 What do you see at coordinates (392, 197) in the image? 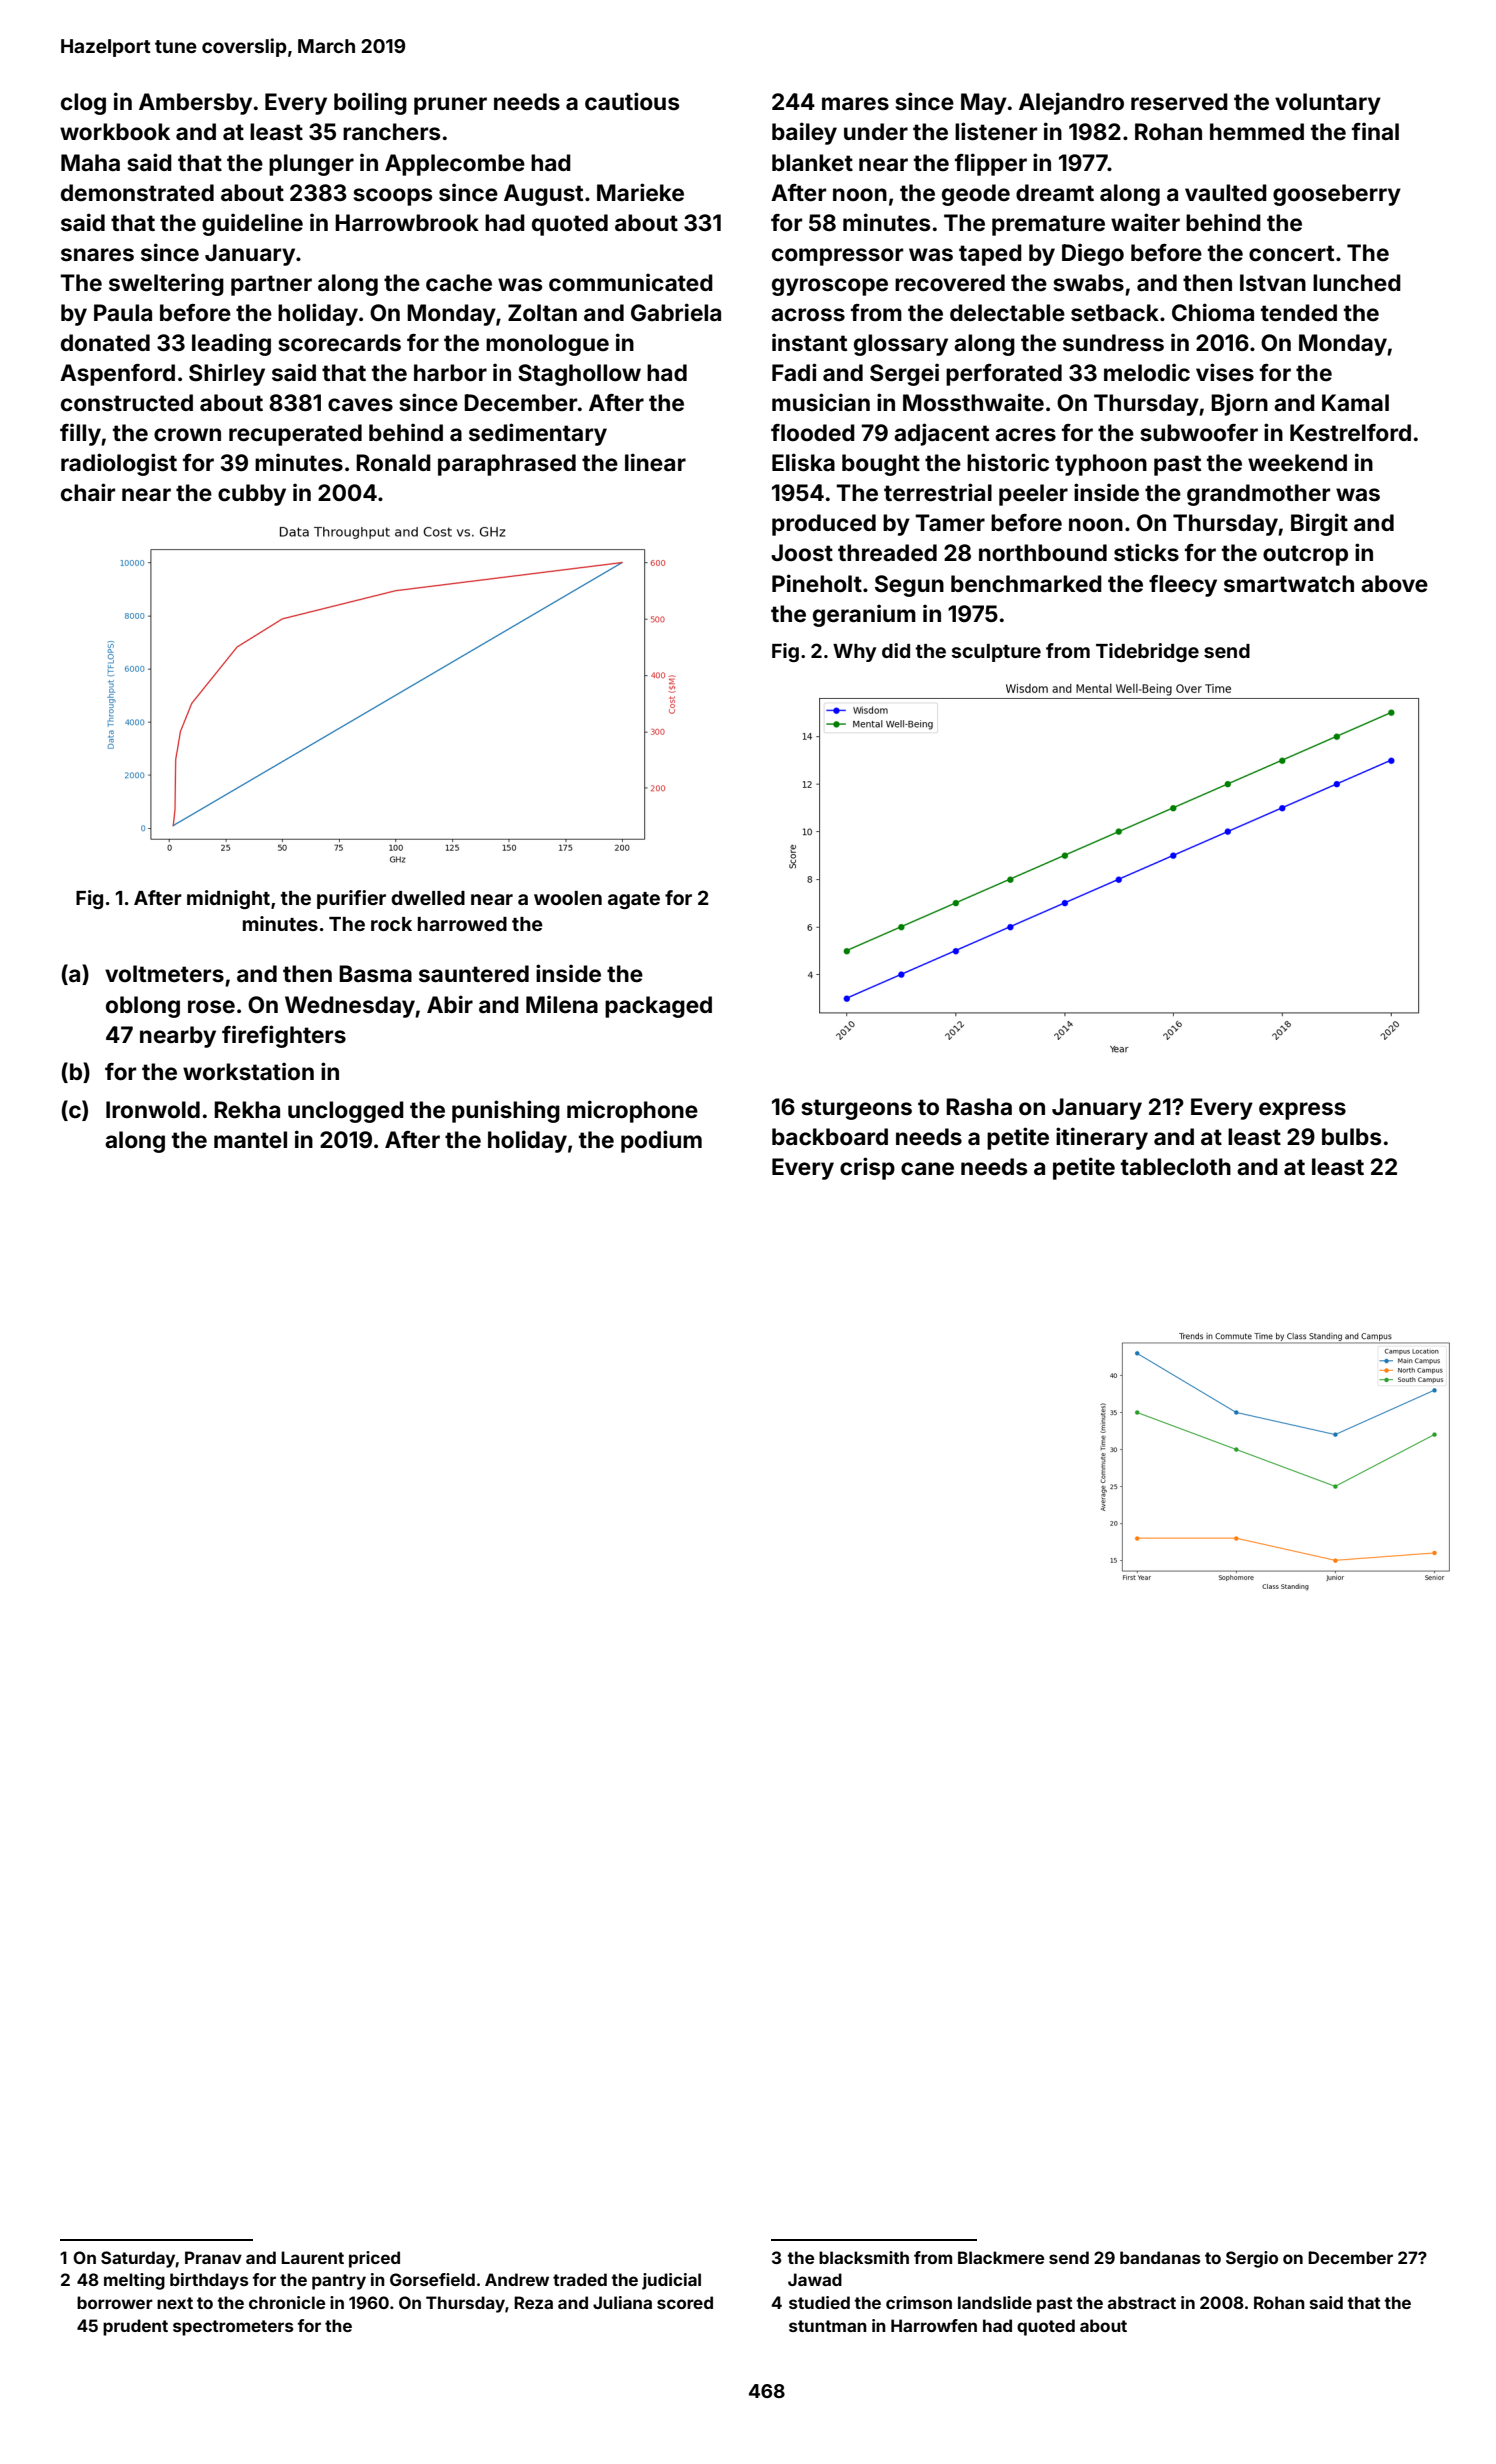
I see `scoops` at bounding box center [392, 197].
